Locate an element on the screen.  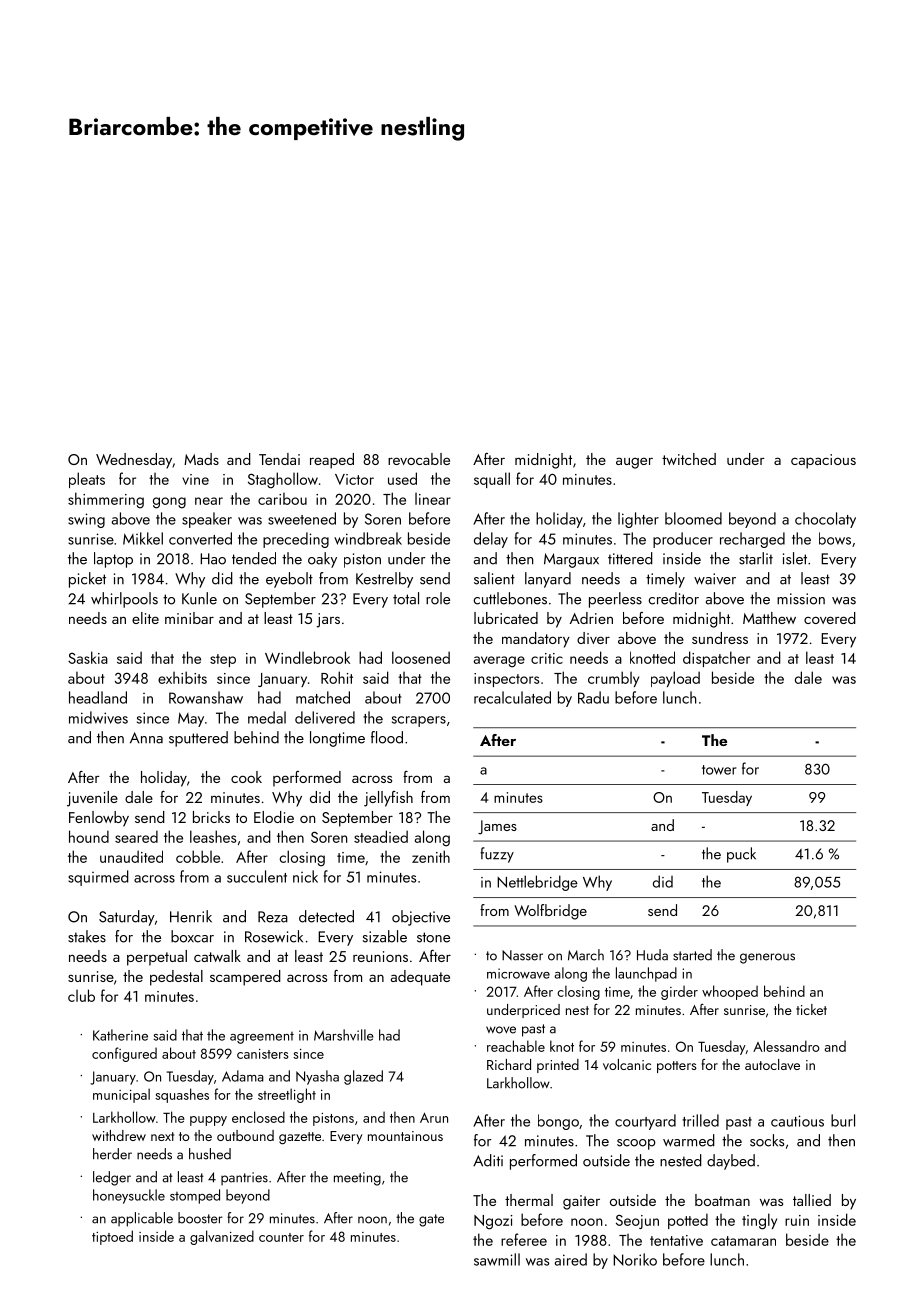
Fenlowby is located at coordinates (99, 819).
